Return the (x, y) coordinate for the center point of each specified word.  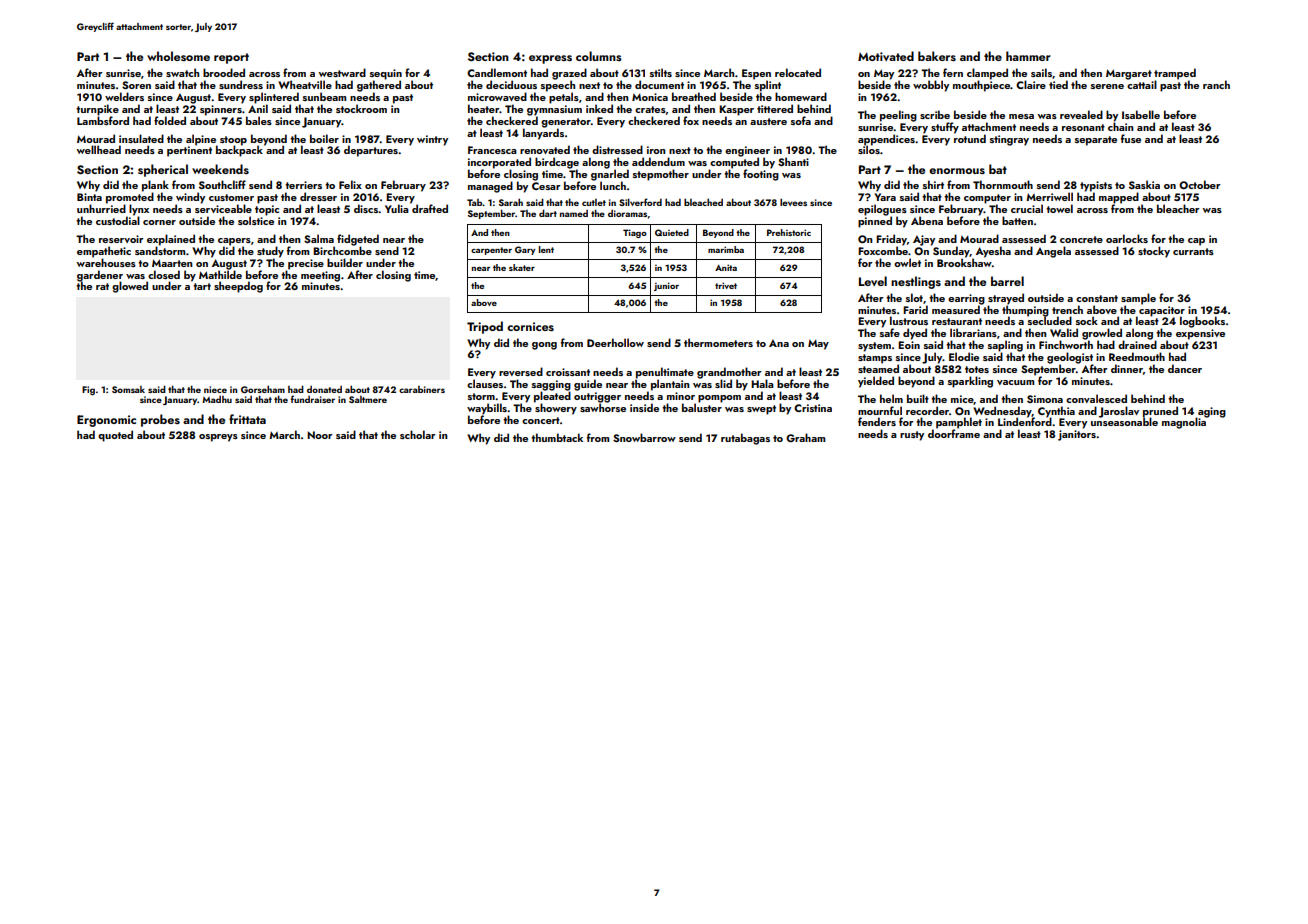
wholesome (178, 56)
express (550, 59)
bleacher (1178, 208)
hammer (1028, 56)
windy (190, 198)
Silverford (640, 202)
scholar (418, 434)
